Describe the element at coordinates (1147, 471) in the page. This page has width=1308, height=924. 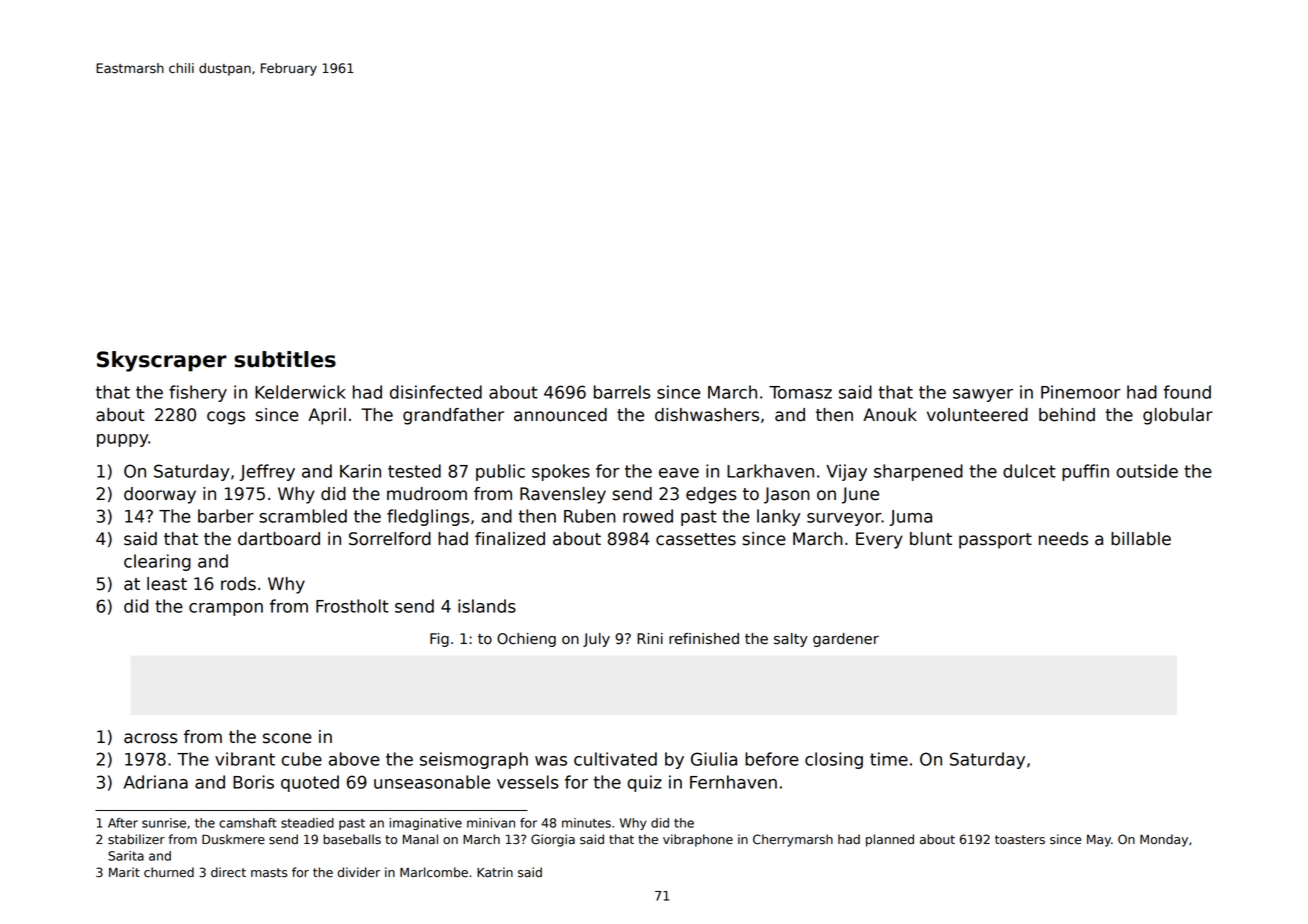
I see `outside` at that location.
